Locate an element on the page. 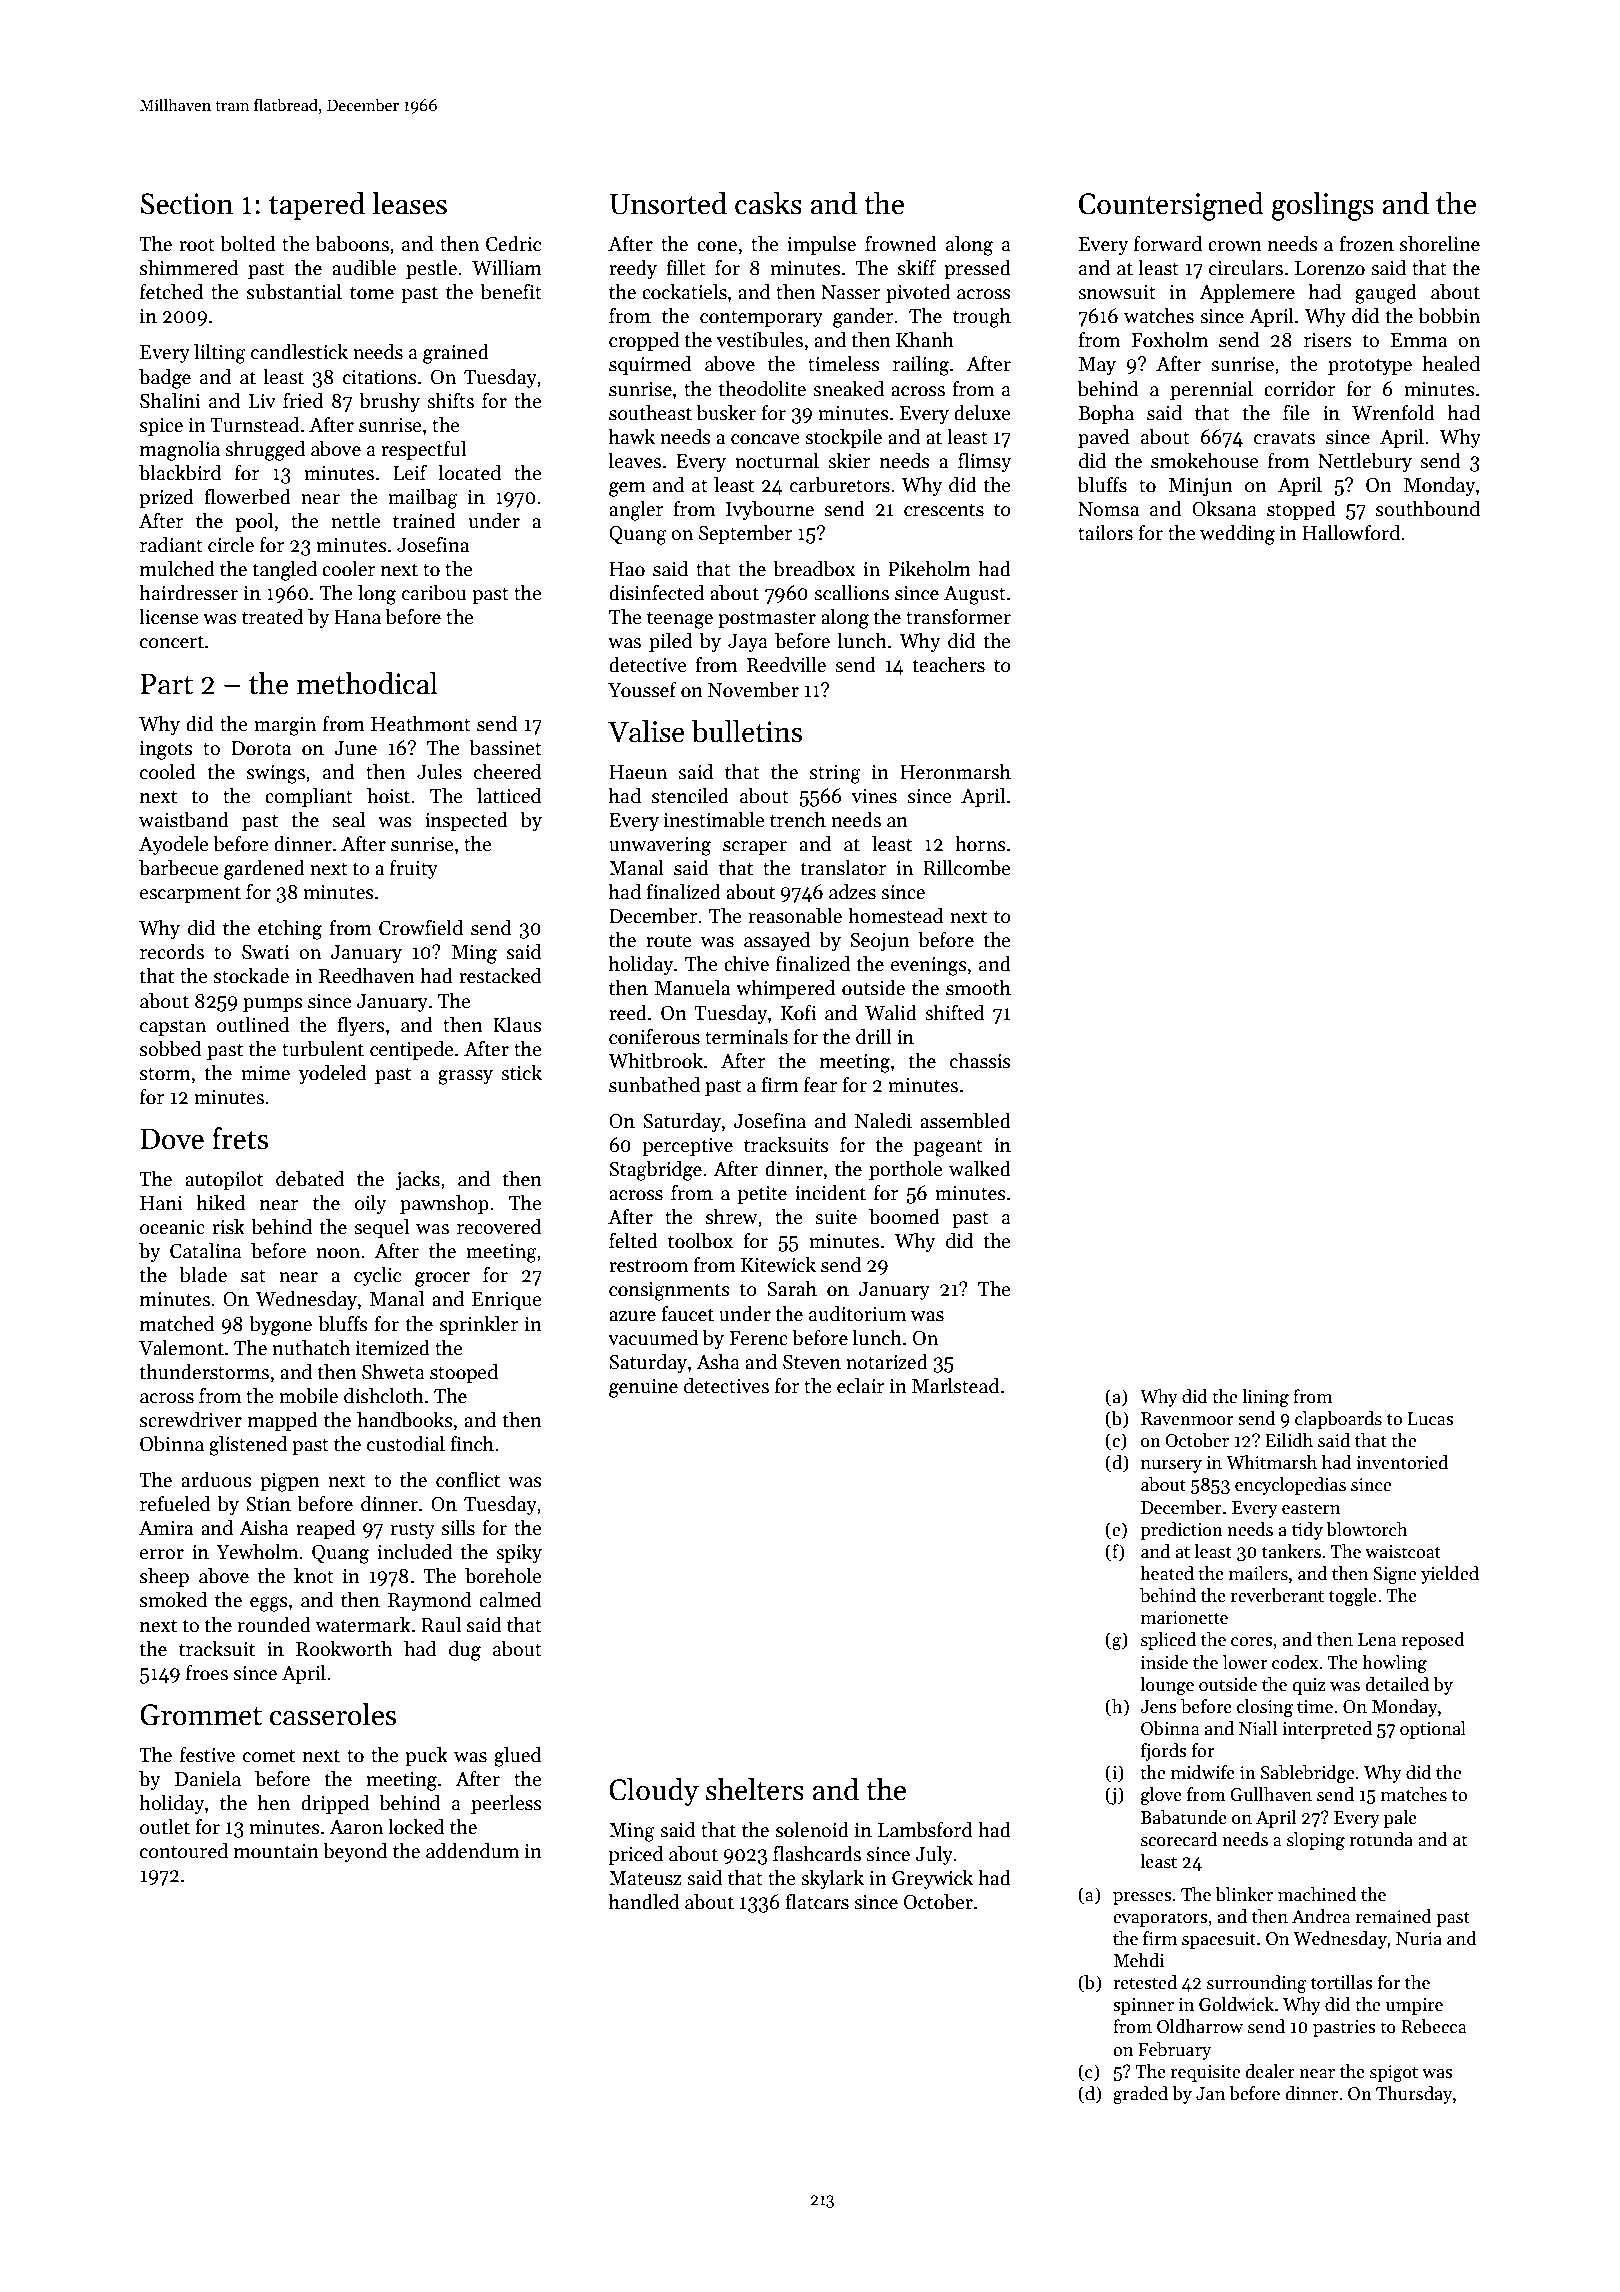 This page has height=2292, width=1620. Applemere is located at coordinates (1247, 293).
